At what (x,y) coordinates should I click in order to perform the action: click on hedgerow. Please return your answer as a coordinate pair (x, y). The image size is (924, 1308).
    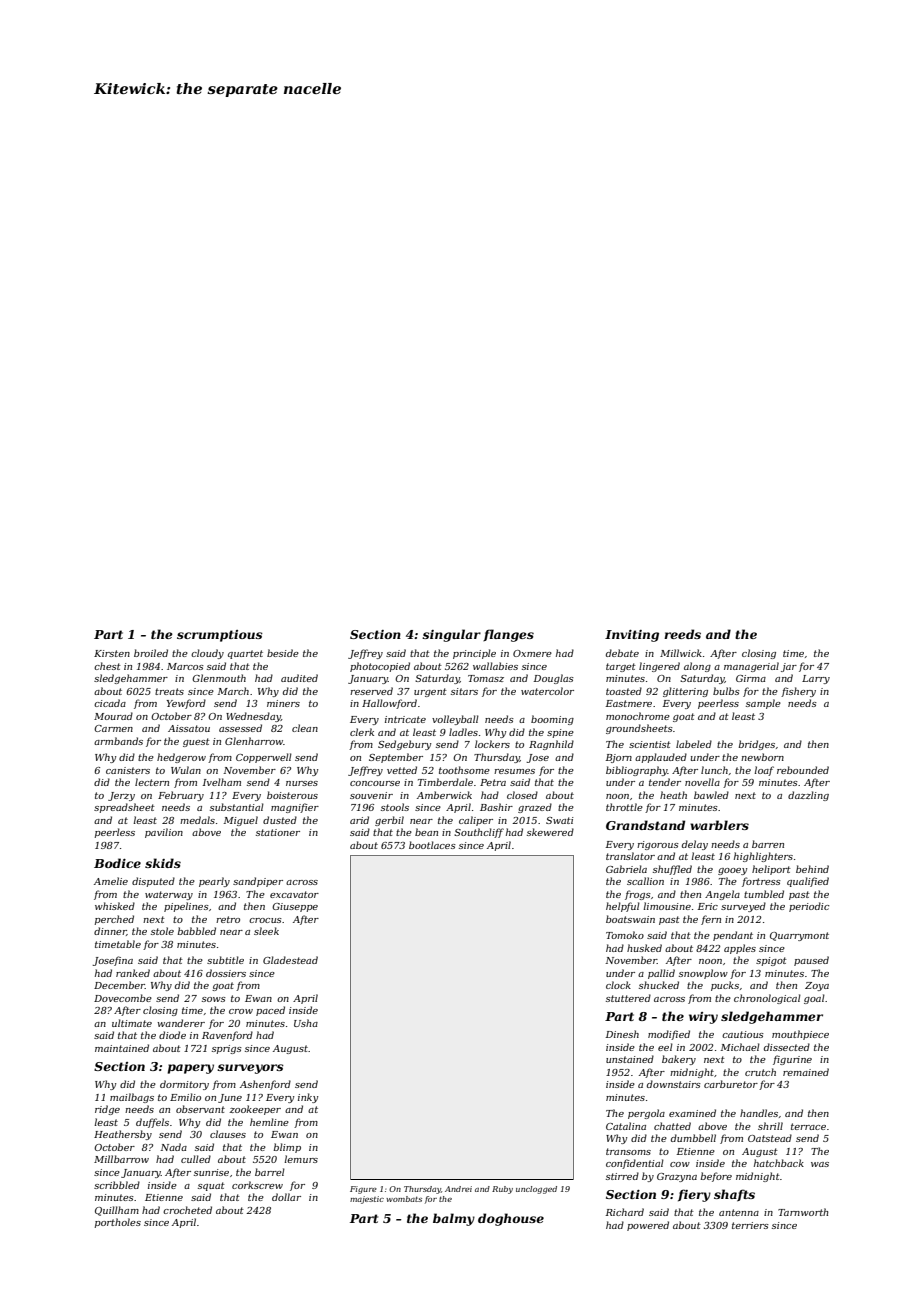
    Looking at the image, I should click on (181, 758).
